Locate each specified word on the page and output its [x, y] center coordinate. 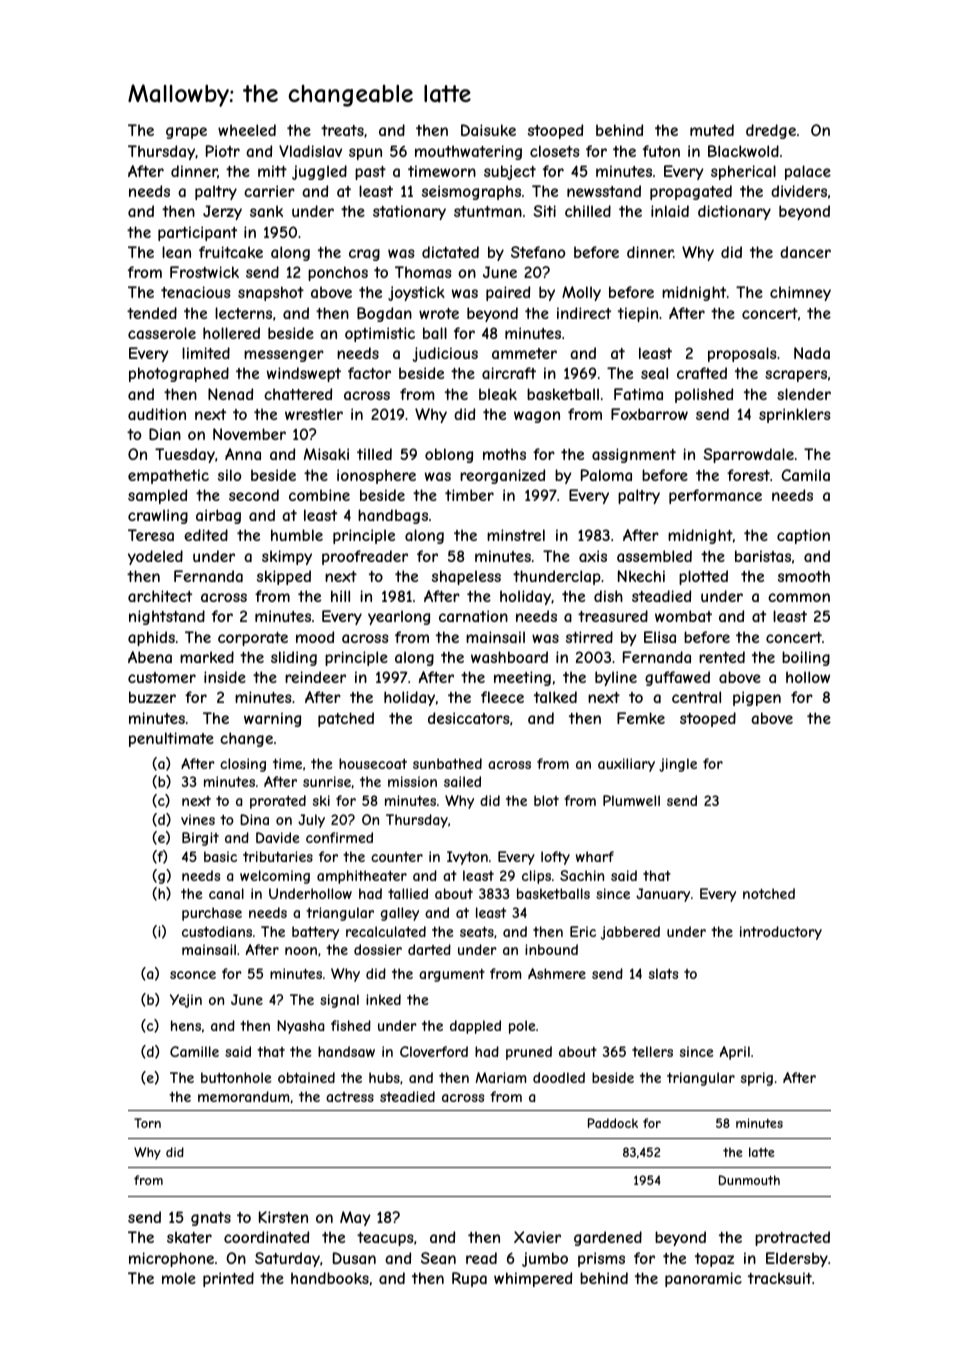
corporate [253, 639]
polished [704, 395]
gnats [211, 1219]
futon [661, 151]
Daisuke [488, 130]
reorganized [502, 476]
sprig [757, 1079]
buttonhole [236, 1077]
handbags [393, 516]
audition [157, 414]
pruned [529, 1053]
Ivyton [467, 858]
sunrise [327, 781]
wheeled [247, 130]
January [663, 895]
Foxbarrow [649, 414]
